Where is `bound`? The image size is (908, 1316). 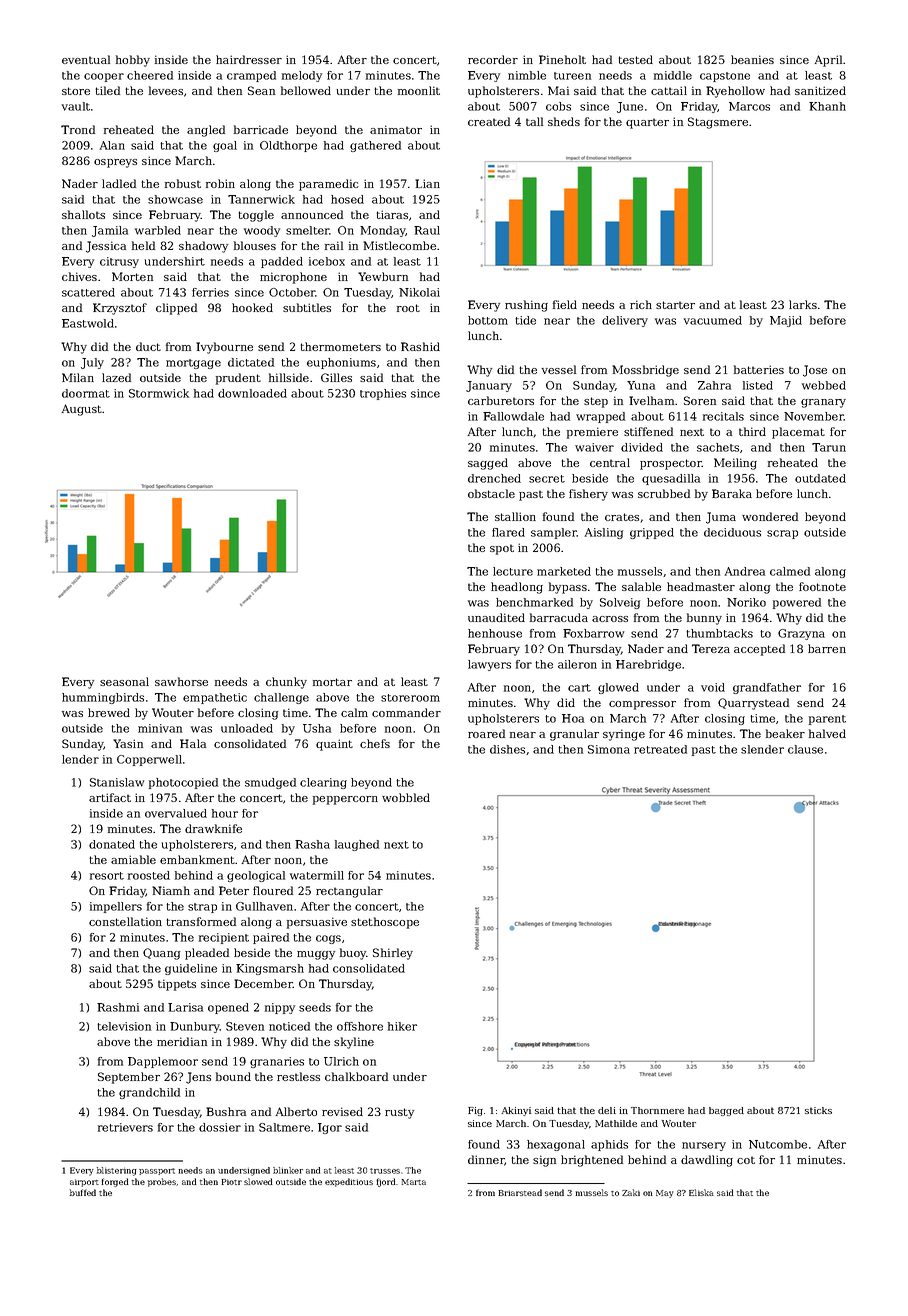
bound is located at coordinates (233, 1076).
